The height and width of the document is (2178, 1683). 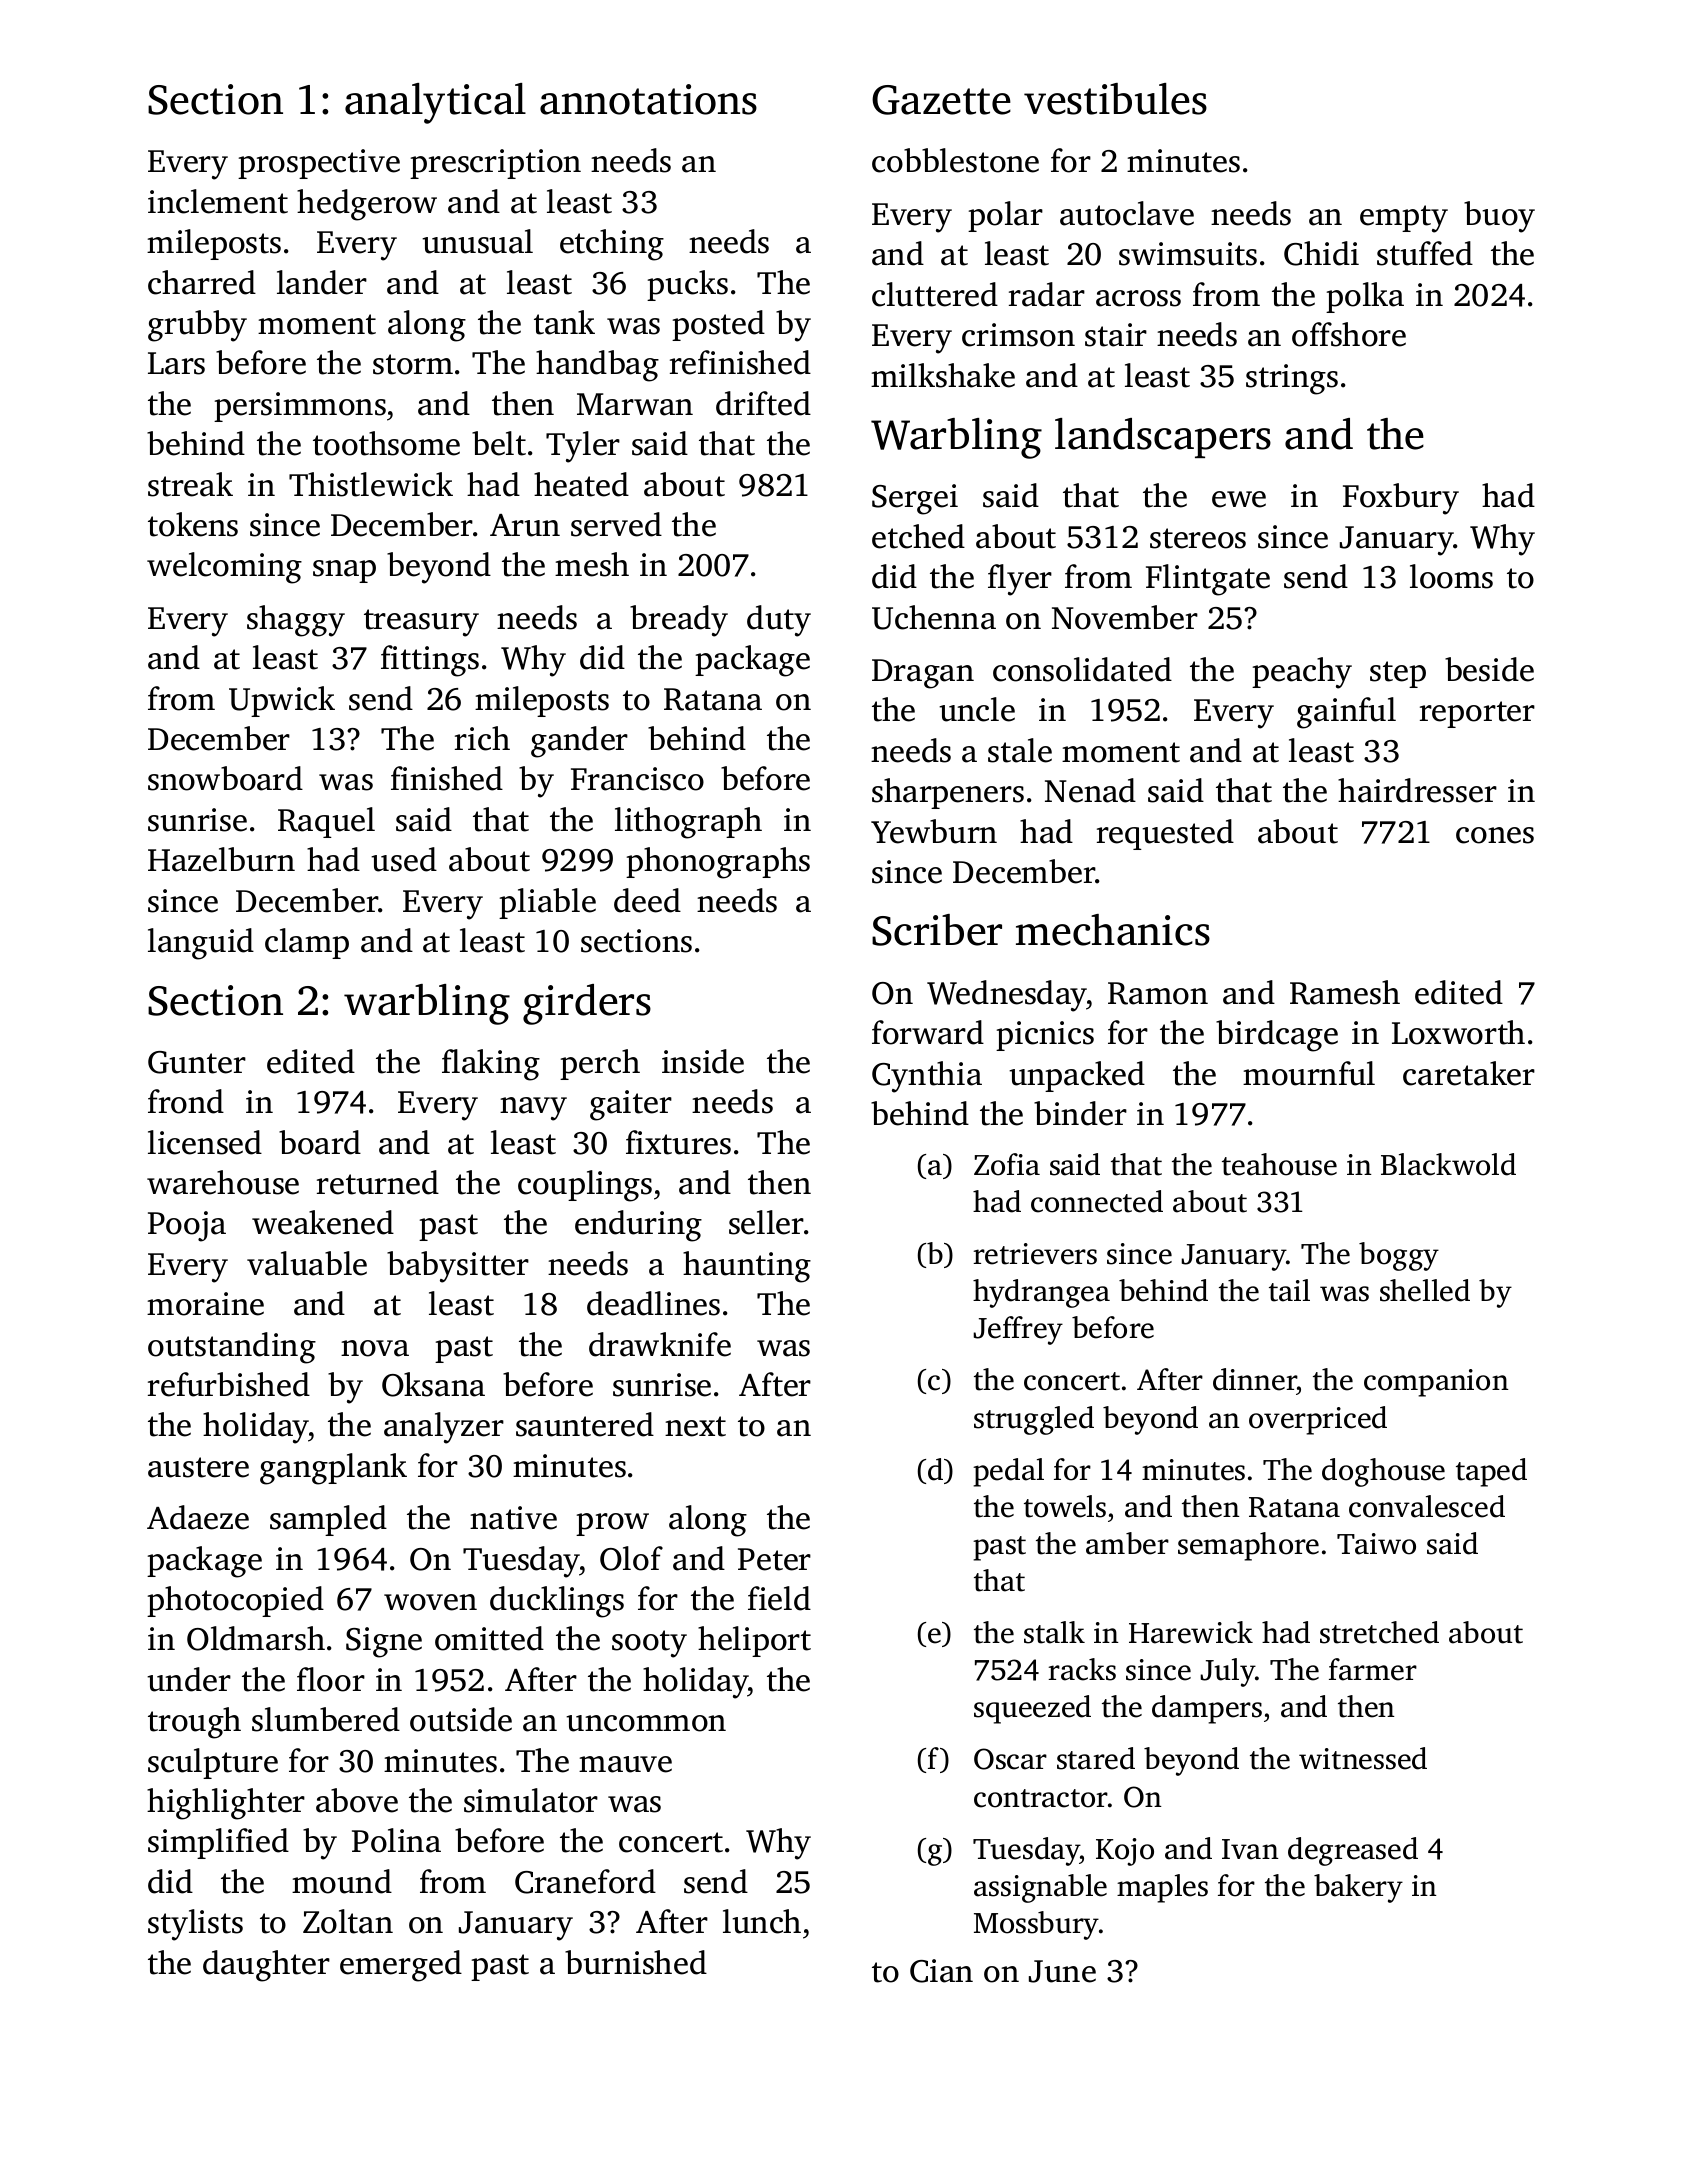 What do you see at coordinates (1115, 99) in the document?
I see `vestibules` at bounding box center [1115, 99].
